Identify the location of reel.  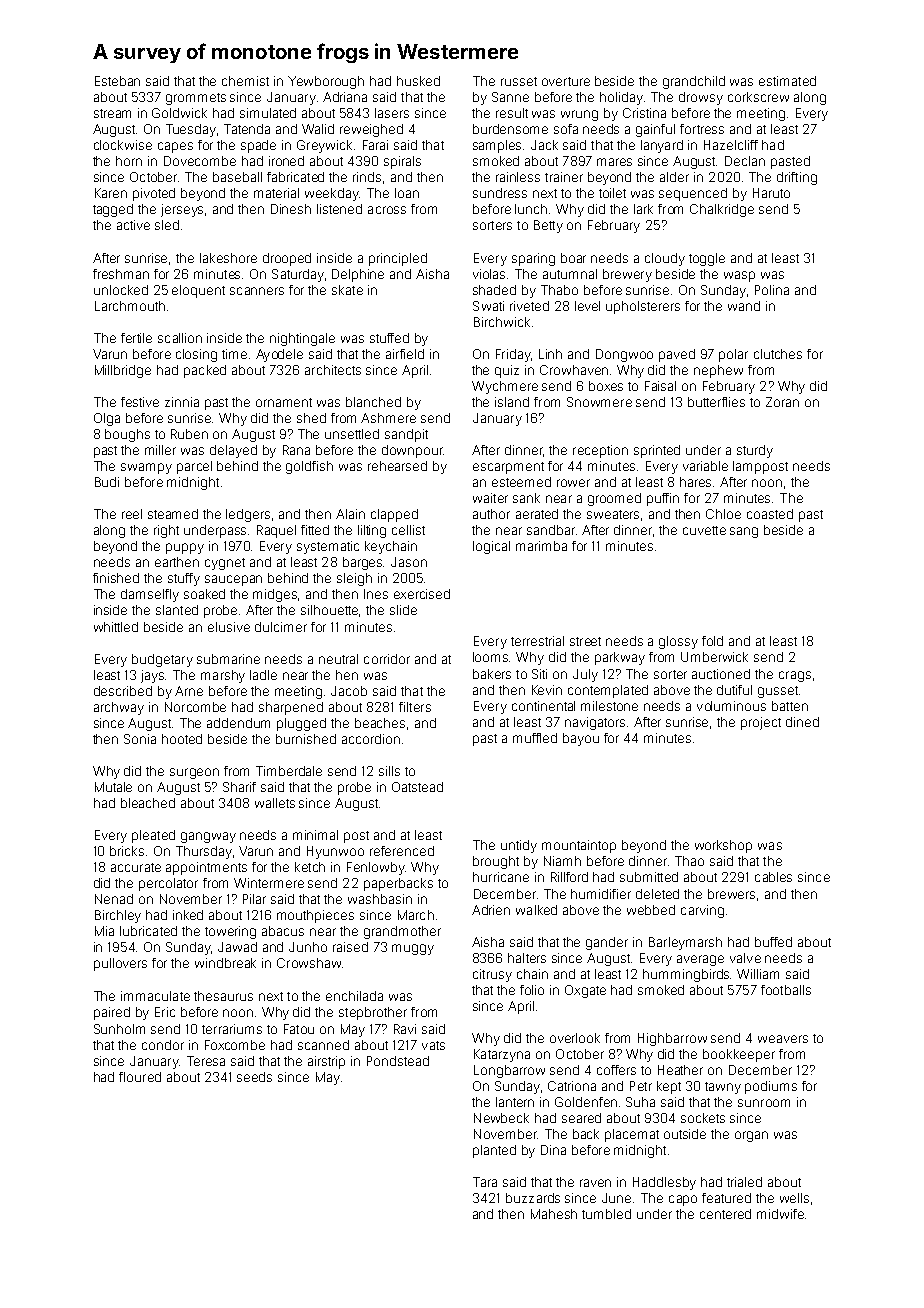
(132, 514).
